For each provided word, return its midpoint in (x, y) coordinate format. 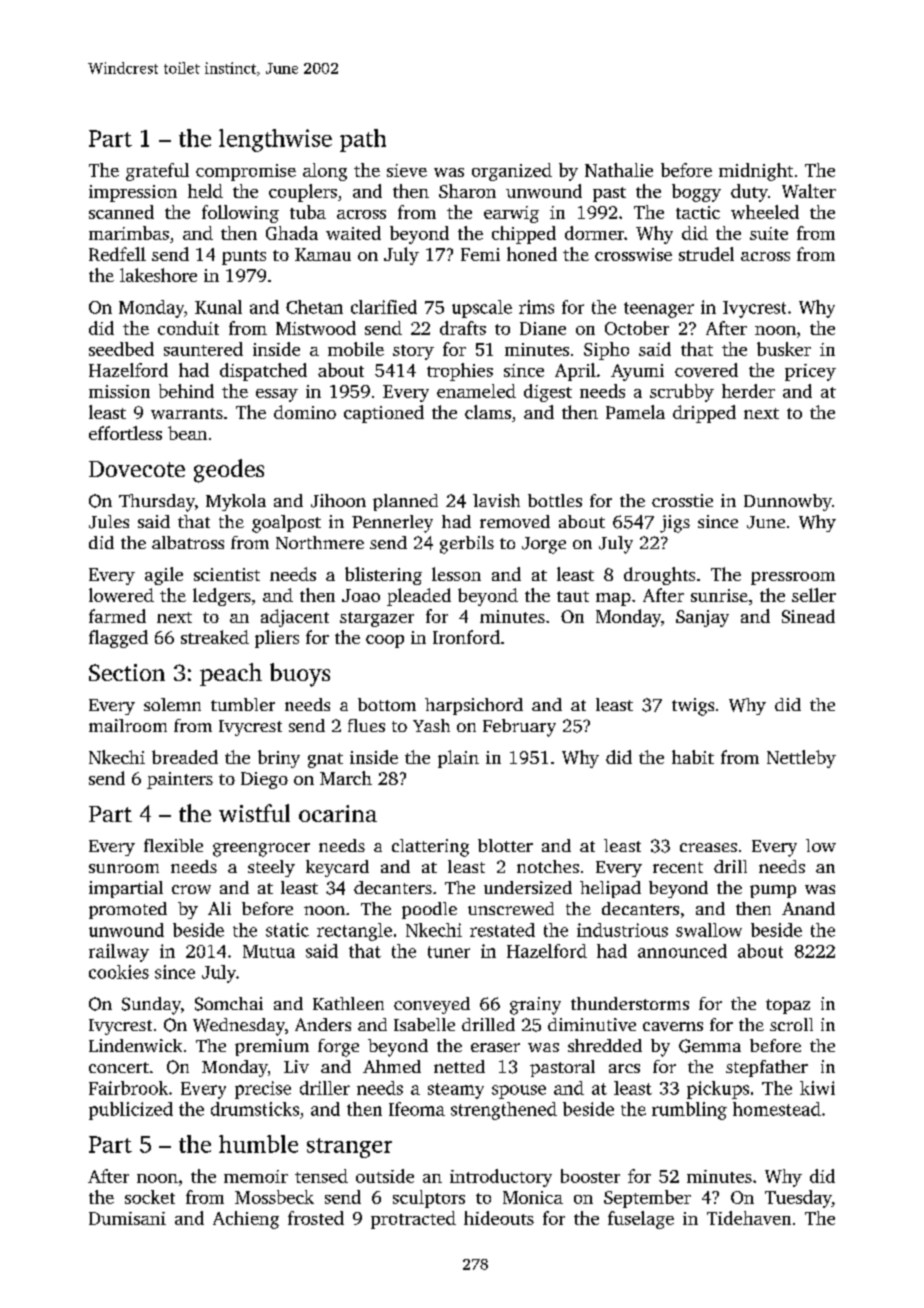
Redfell (117, 254)
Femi (480, 254)
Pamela (635, 412)
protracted (413, 1220)
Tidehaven (749, 1218)
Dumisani (127, 1218)
